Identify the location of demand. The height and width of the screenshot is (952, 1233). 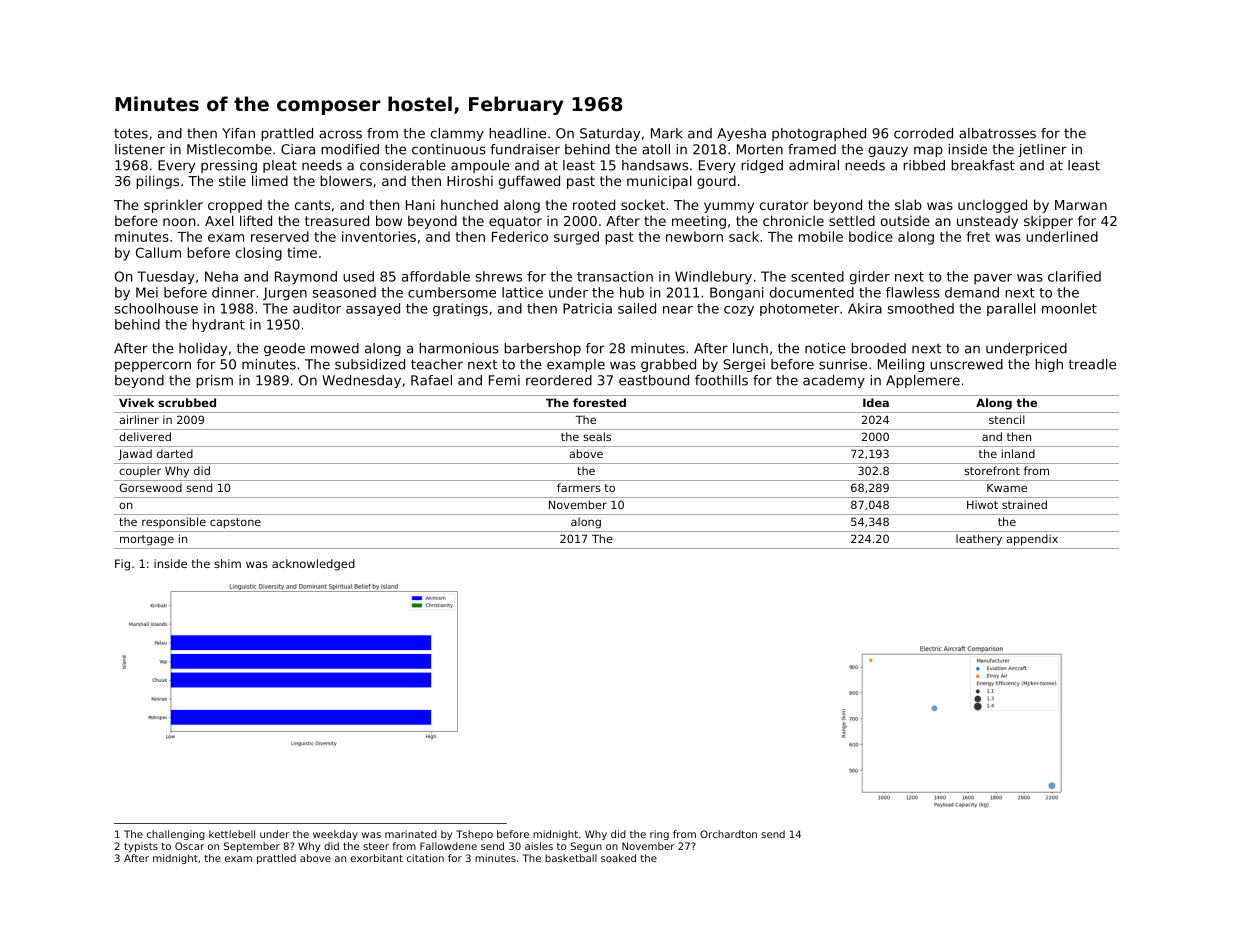
(972, 292).
